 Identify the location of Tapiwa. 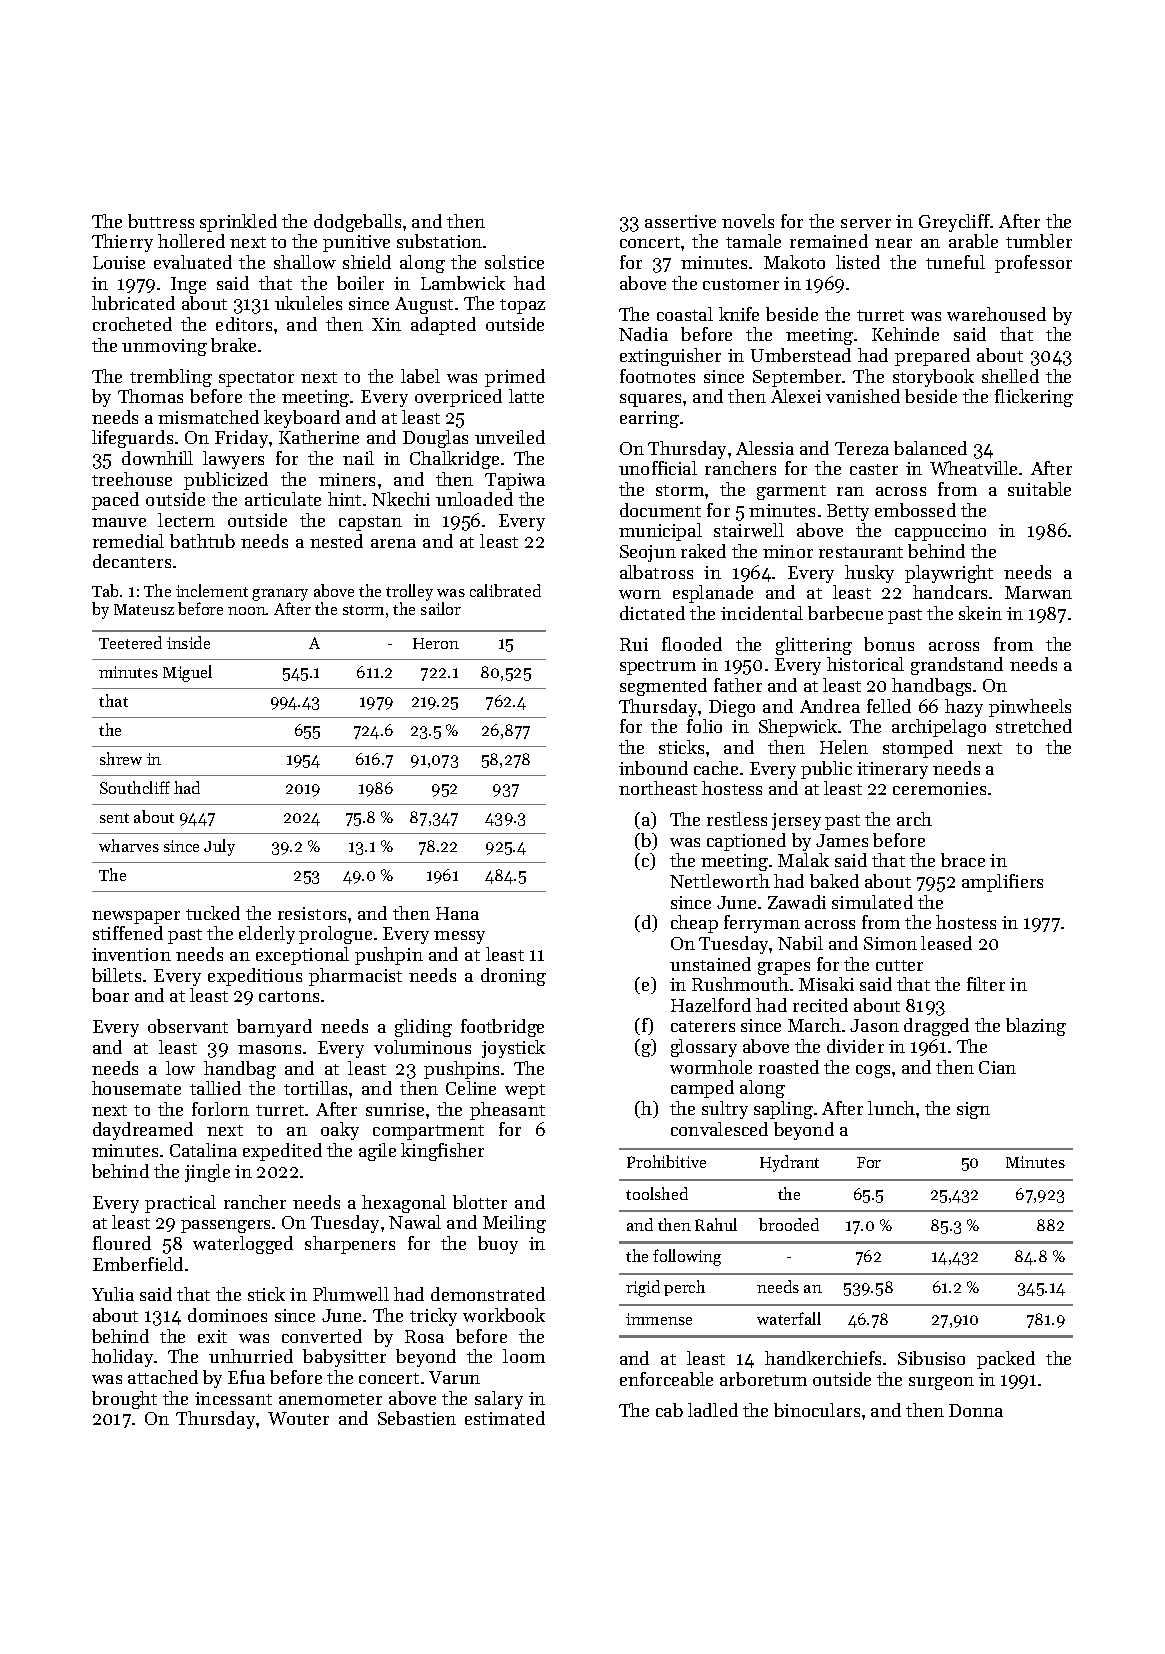
(515, 481).
